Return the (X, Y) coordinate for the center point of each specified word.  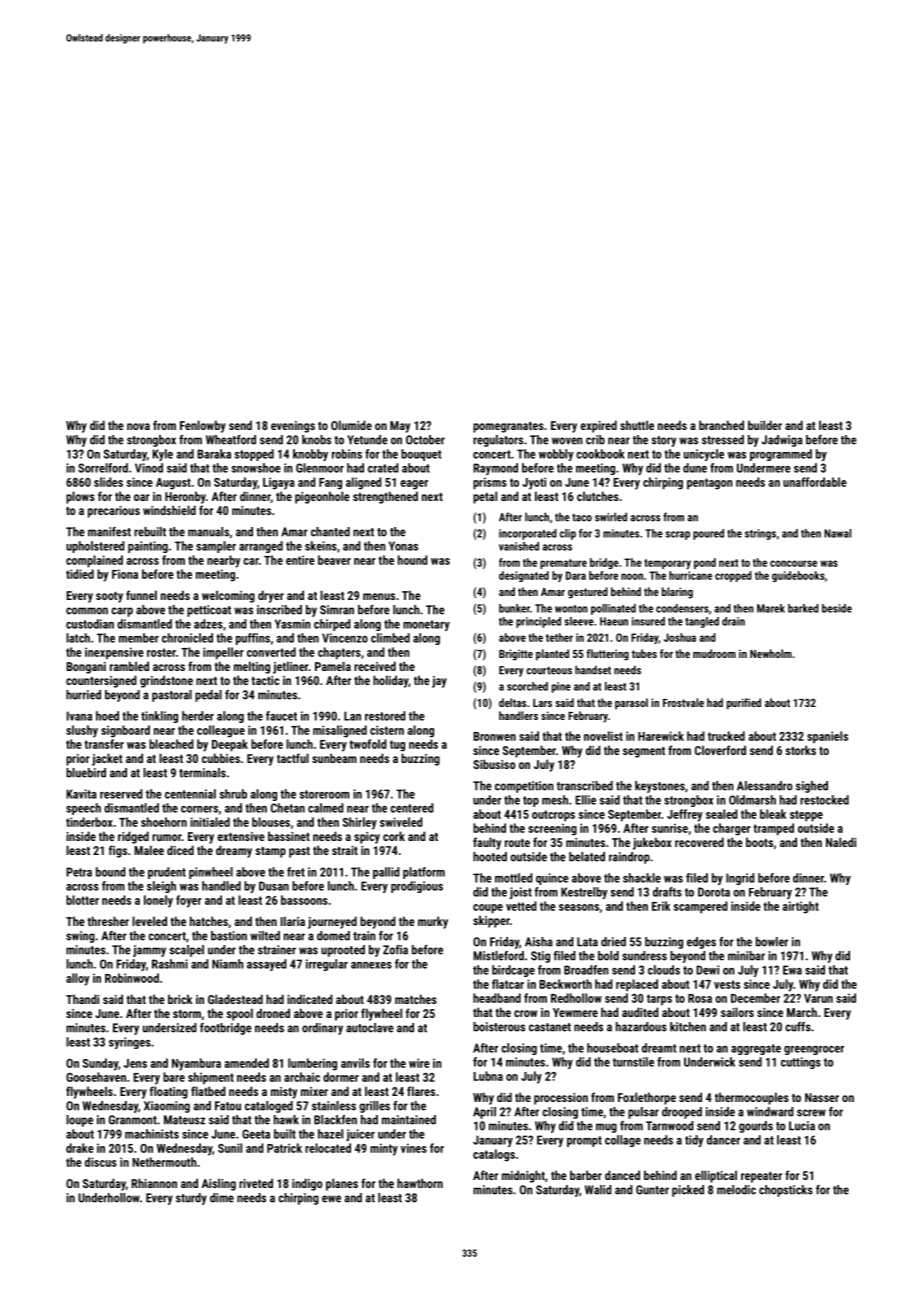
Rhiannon (154, 1183)
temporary (667, 564)
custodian (90, 624)
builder (765, 425)
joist (520, 893)
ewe (331, 1199)
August (173, 484)
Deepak (230, 745)
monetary (426, 625)
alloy (78, 979)
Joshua (680, 637)
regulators (498, 441)
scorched (527, 686)
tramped (773, 829)
